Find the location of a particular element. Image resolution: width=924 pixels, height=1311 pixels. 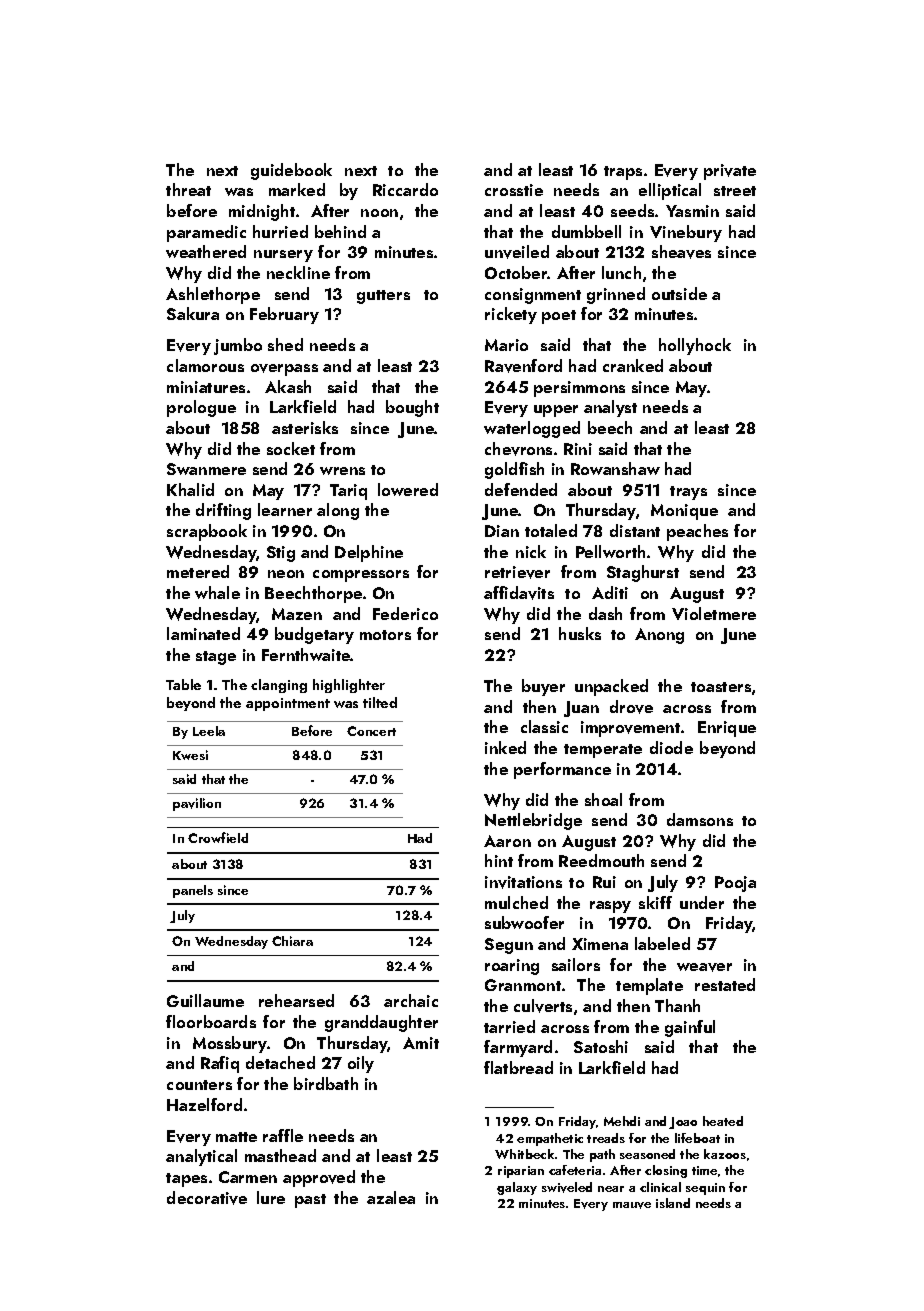

threat is located at coordinates (188, 189).
